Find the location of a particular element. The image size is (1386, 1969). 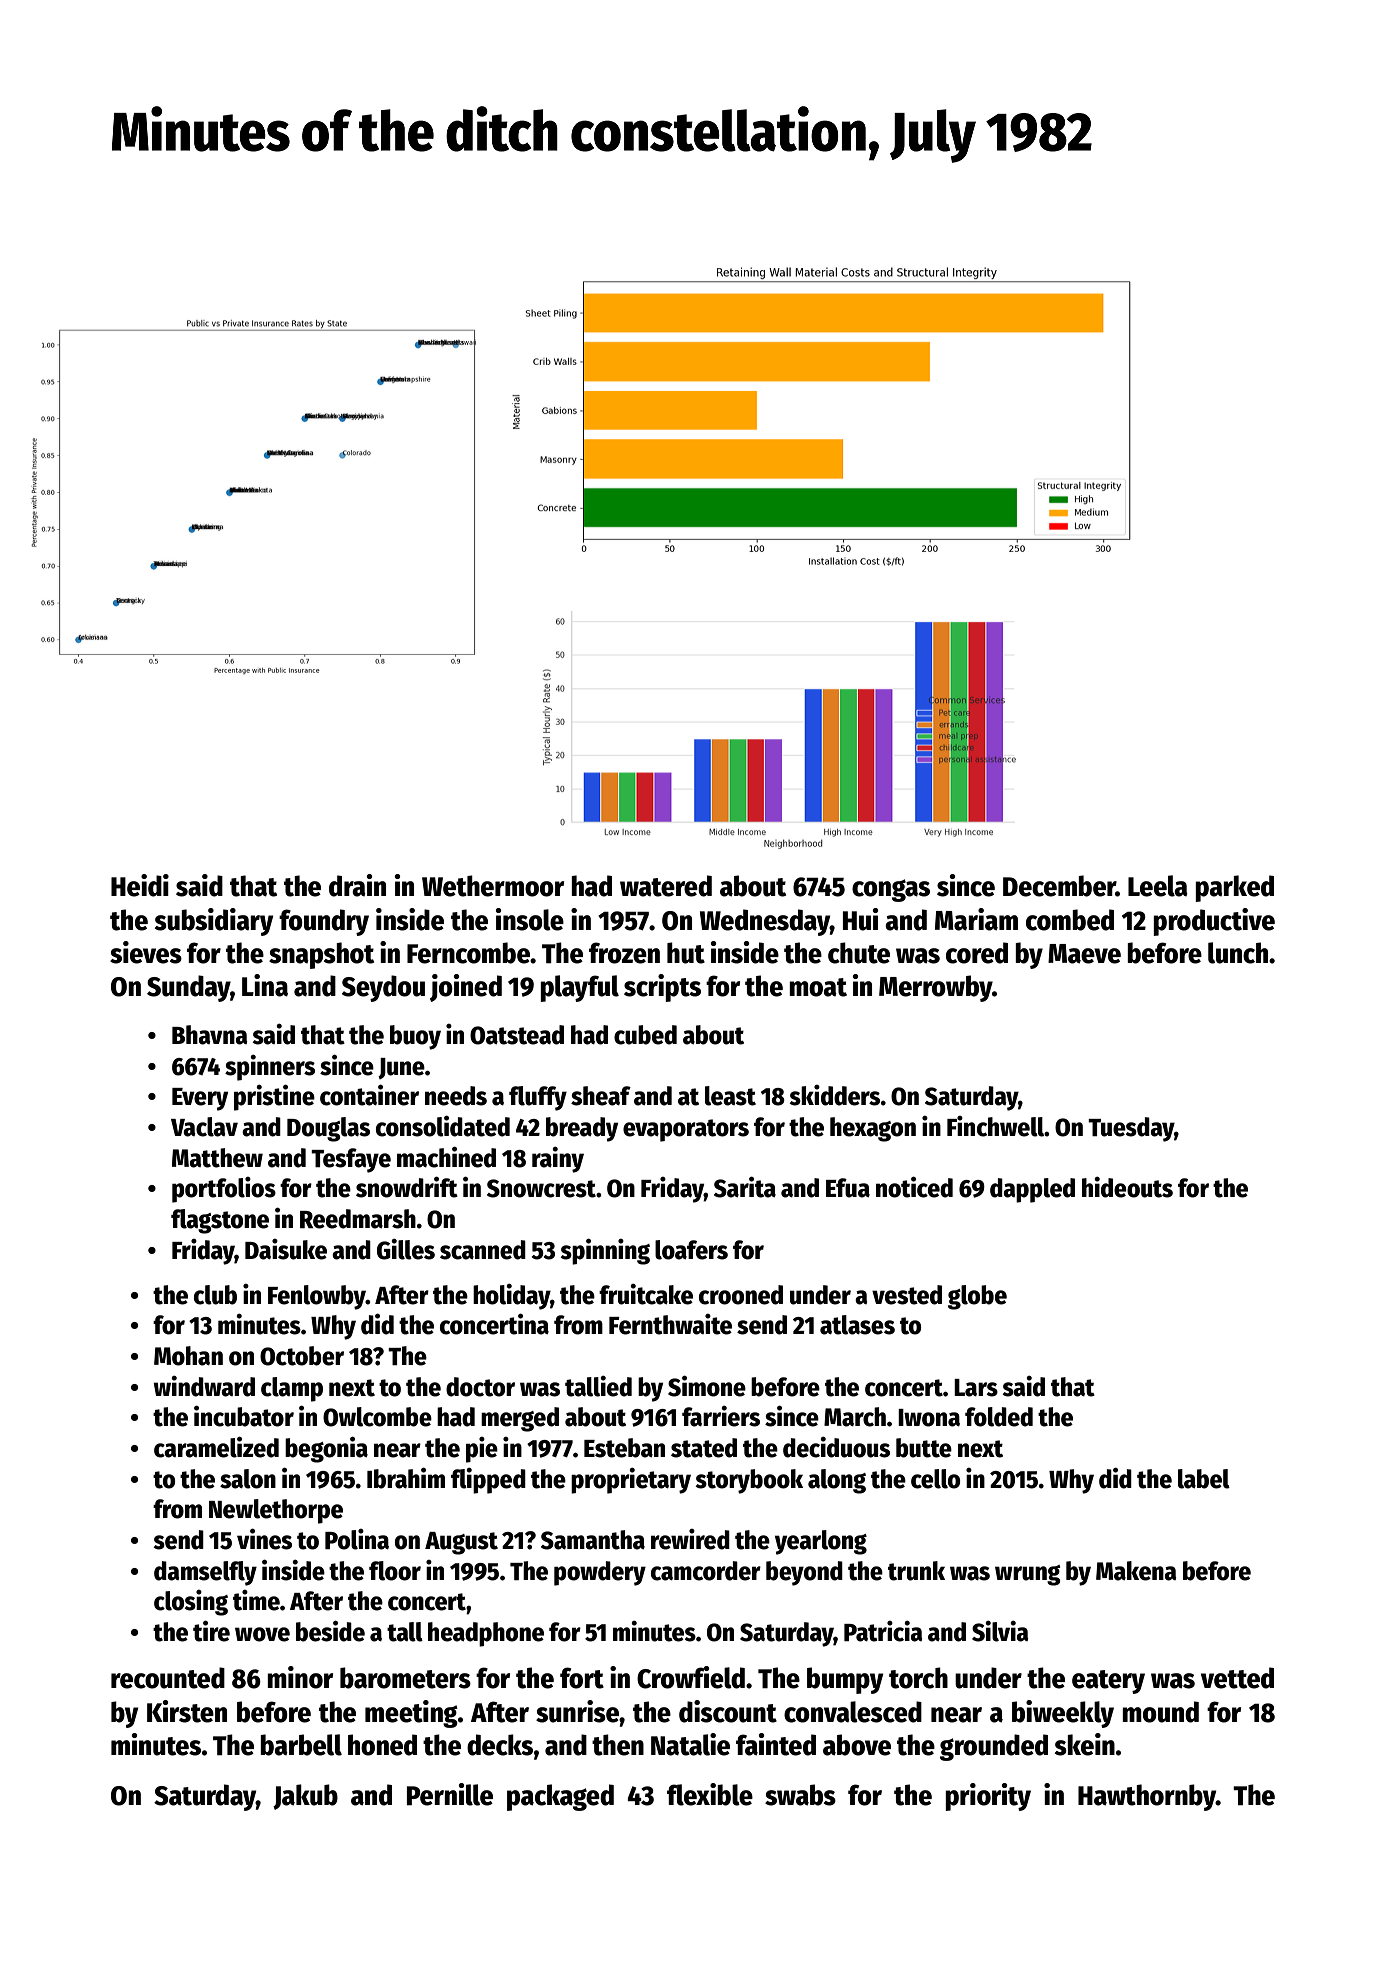

Vaclav is located at coordinates (204, 1127).
